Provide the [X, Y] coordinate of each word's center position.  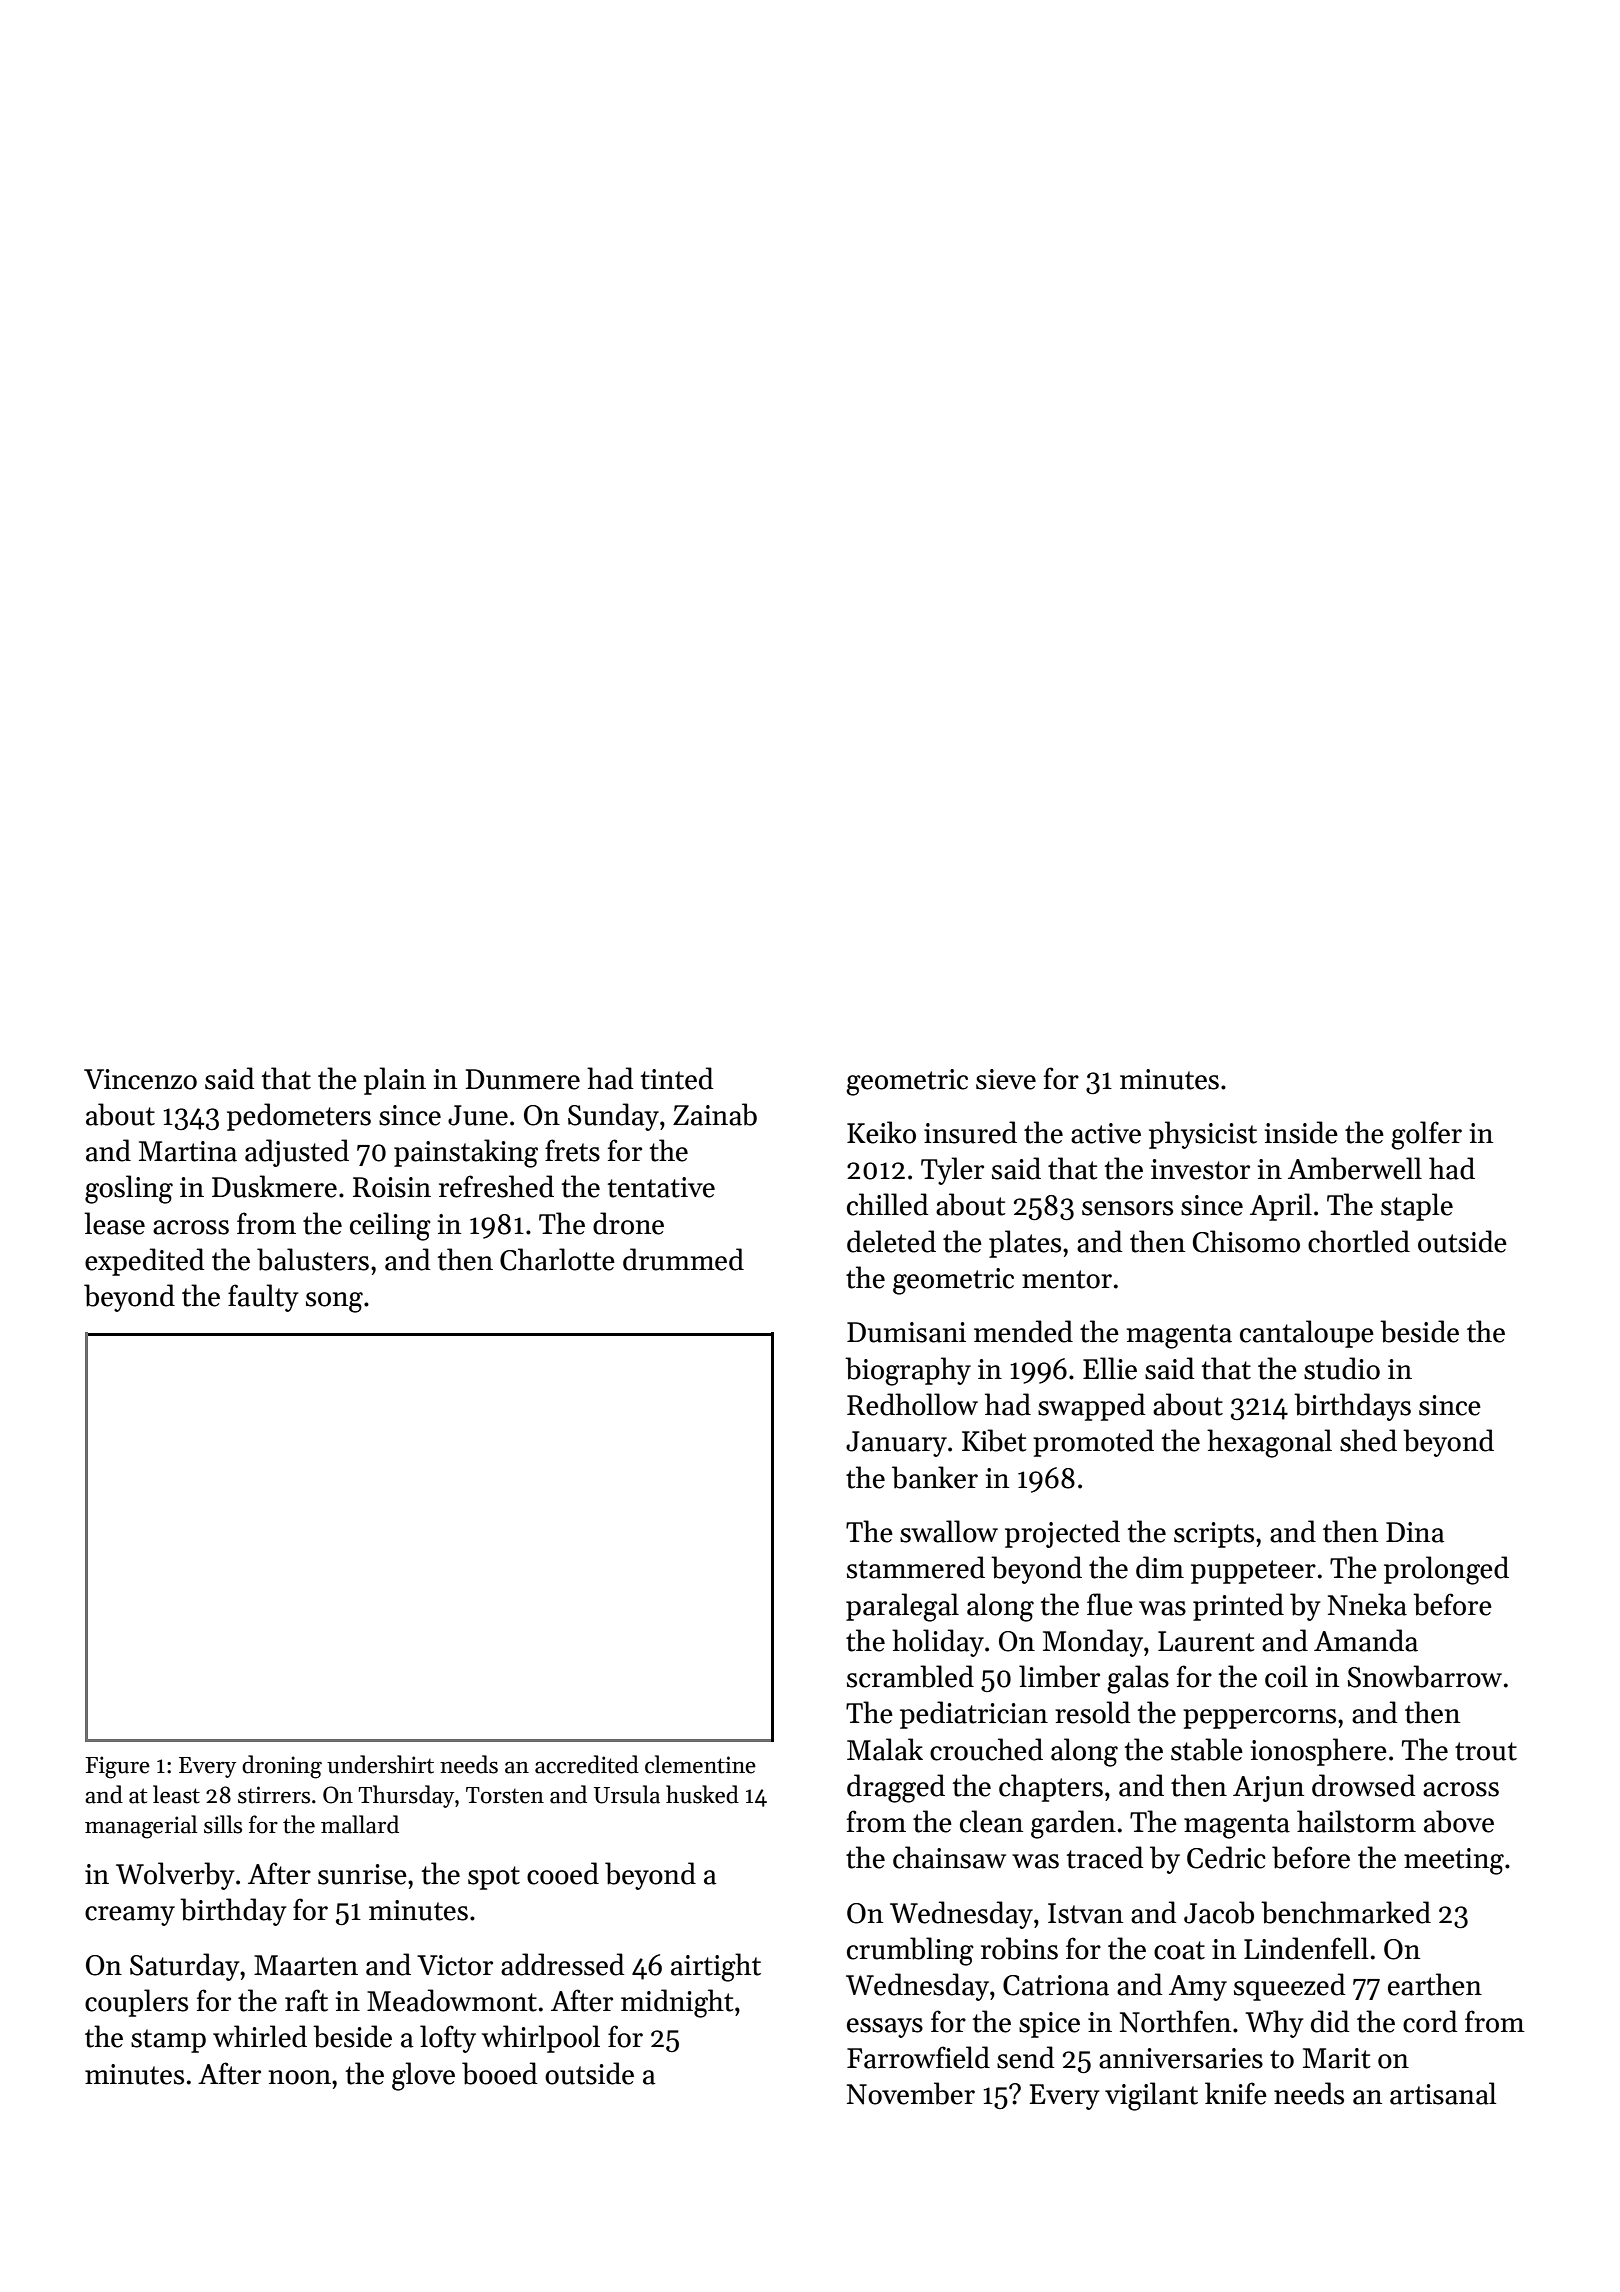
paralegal [902, 1607]
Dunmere [523, 1079]
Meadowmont [452, 2000]
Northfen [1175, 2021]
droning [282, 1767]
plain [395, 1081]
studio [1342, 1368]
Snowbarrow [1425, 1676]
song [334, 1302]
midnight [677, 2003]
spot [494, 1878]
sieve [1006, 1079]
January [896, 1444]
